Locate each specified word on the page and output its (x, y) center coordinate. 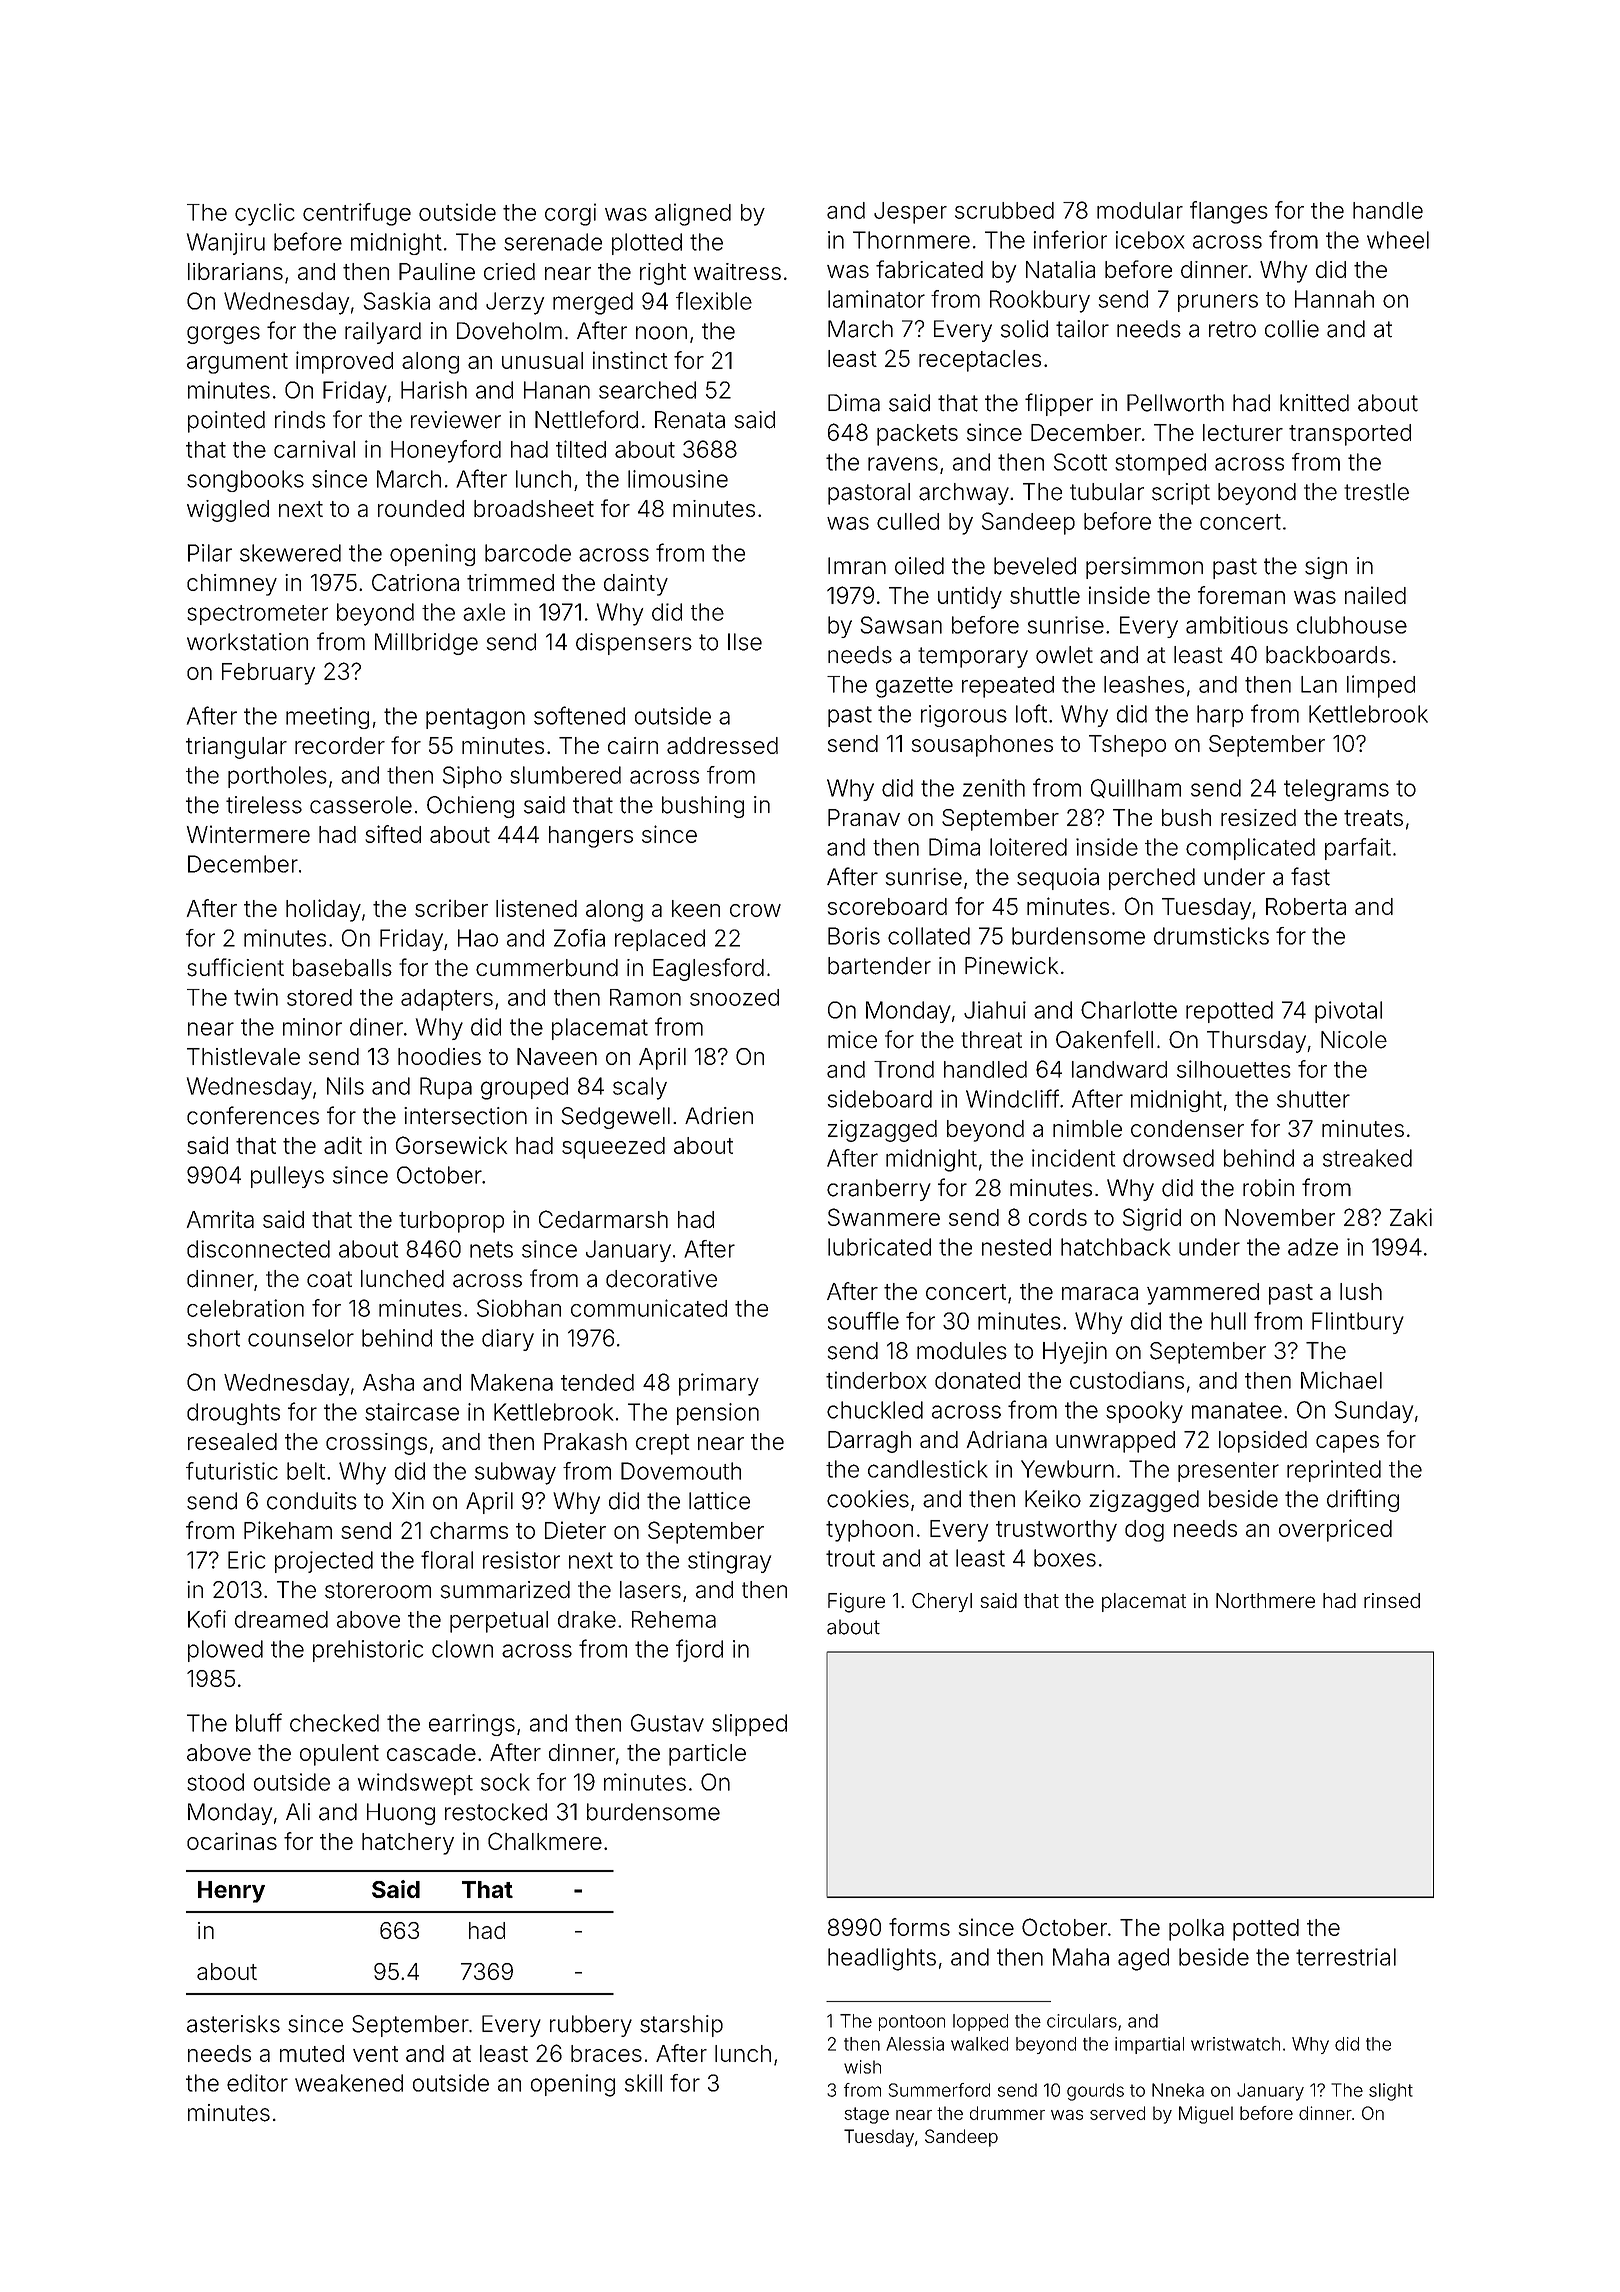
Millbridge (426, 644)
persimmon (1144, 568)
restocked (496, 1812)
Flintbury (1358, 1323)
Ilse (745, 642)
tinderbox (876, 1380)
